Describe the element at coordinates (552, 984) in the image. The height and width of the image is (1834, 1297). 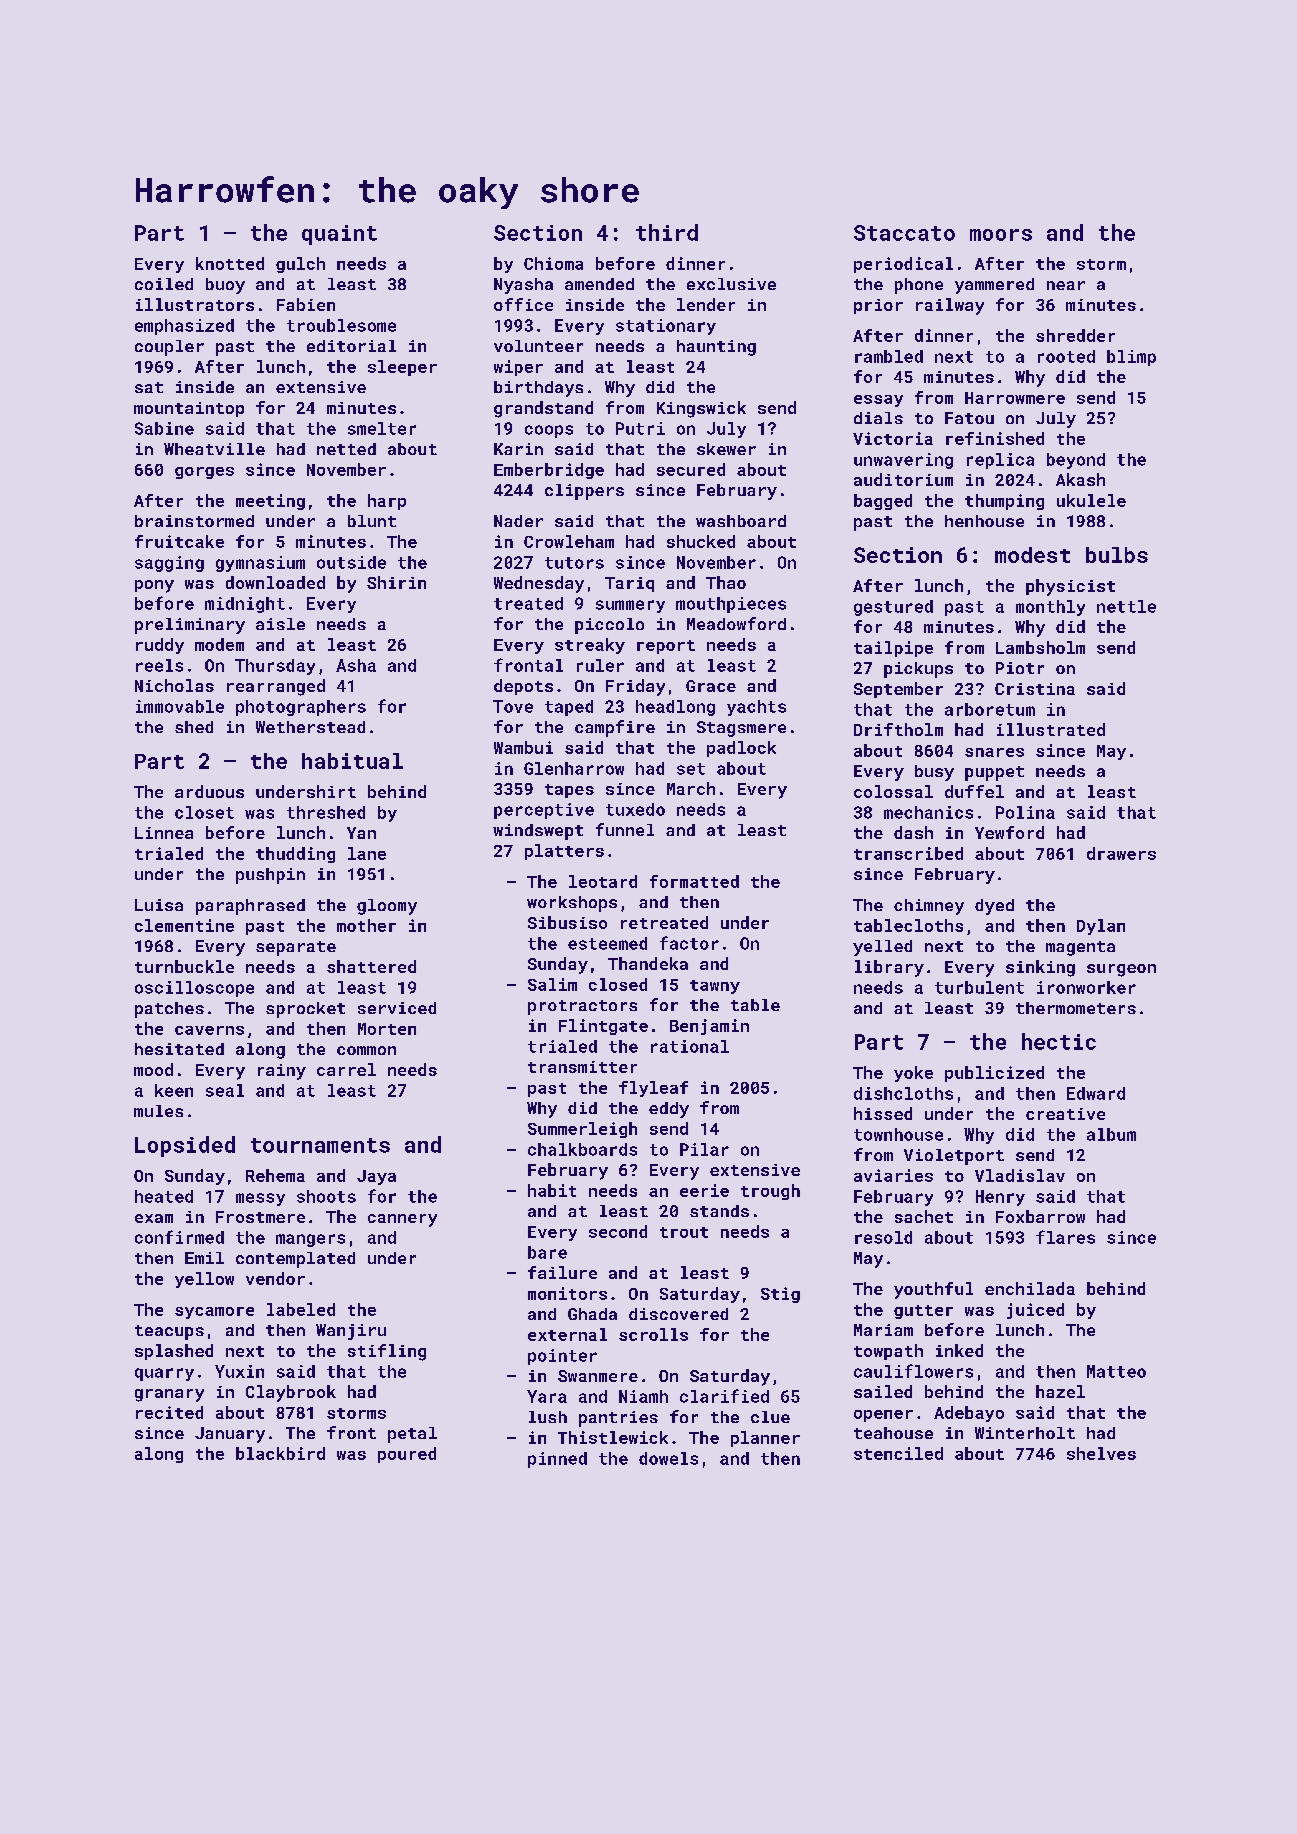
I see `Salim` at that location.
